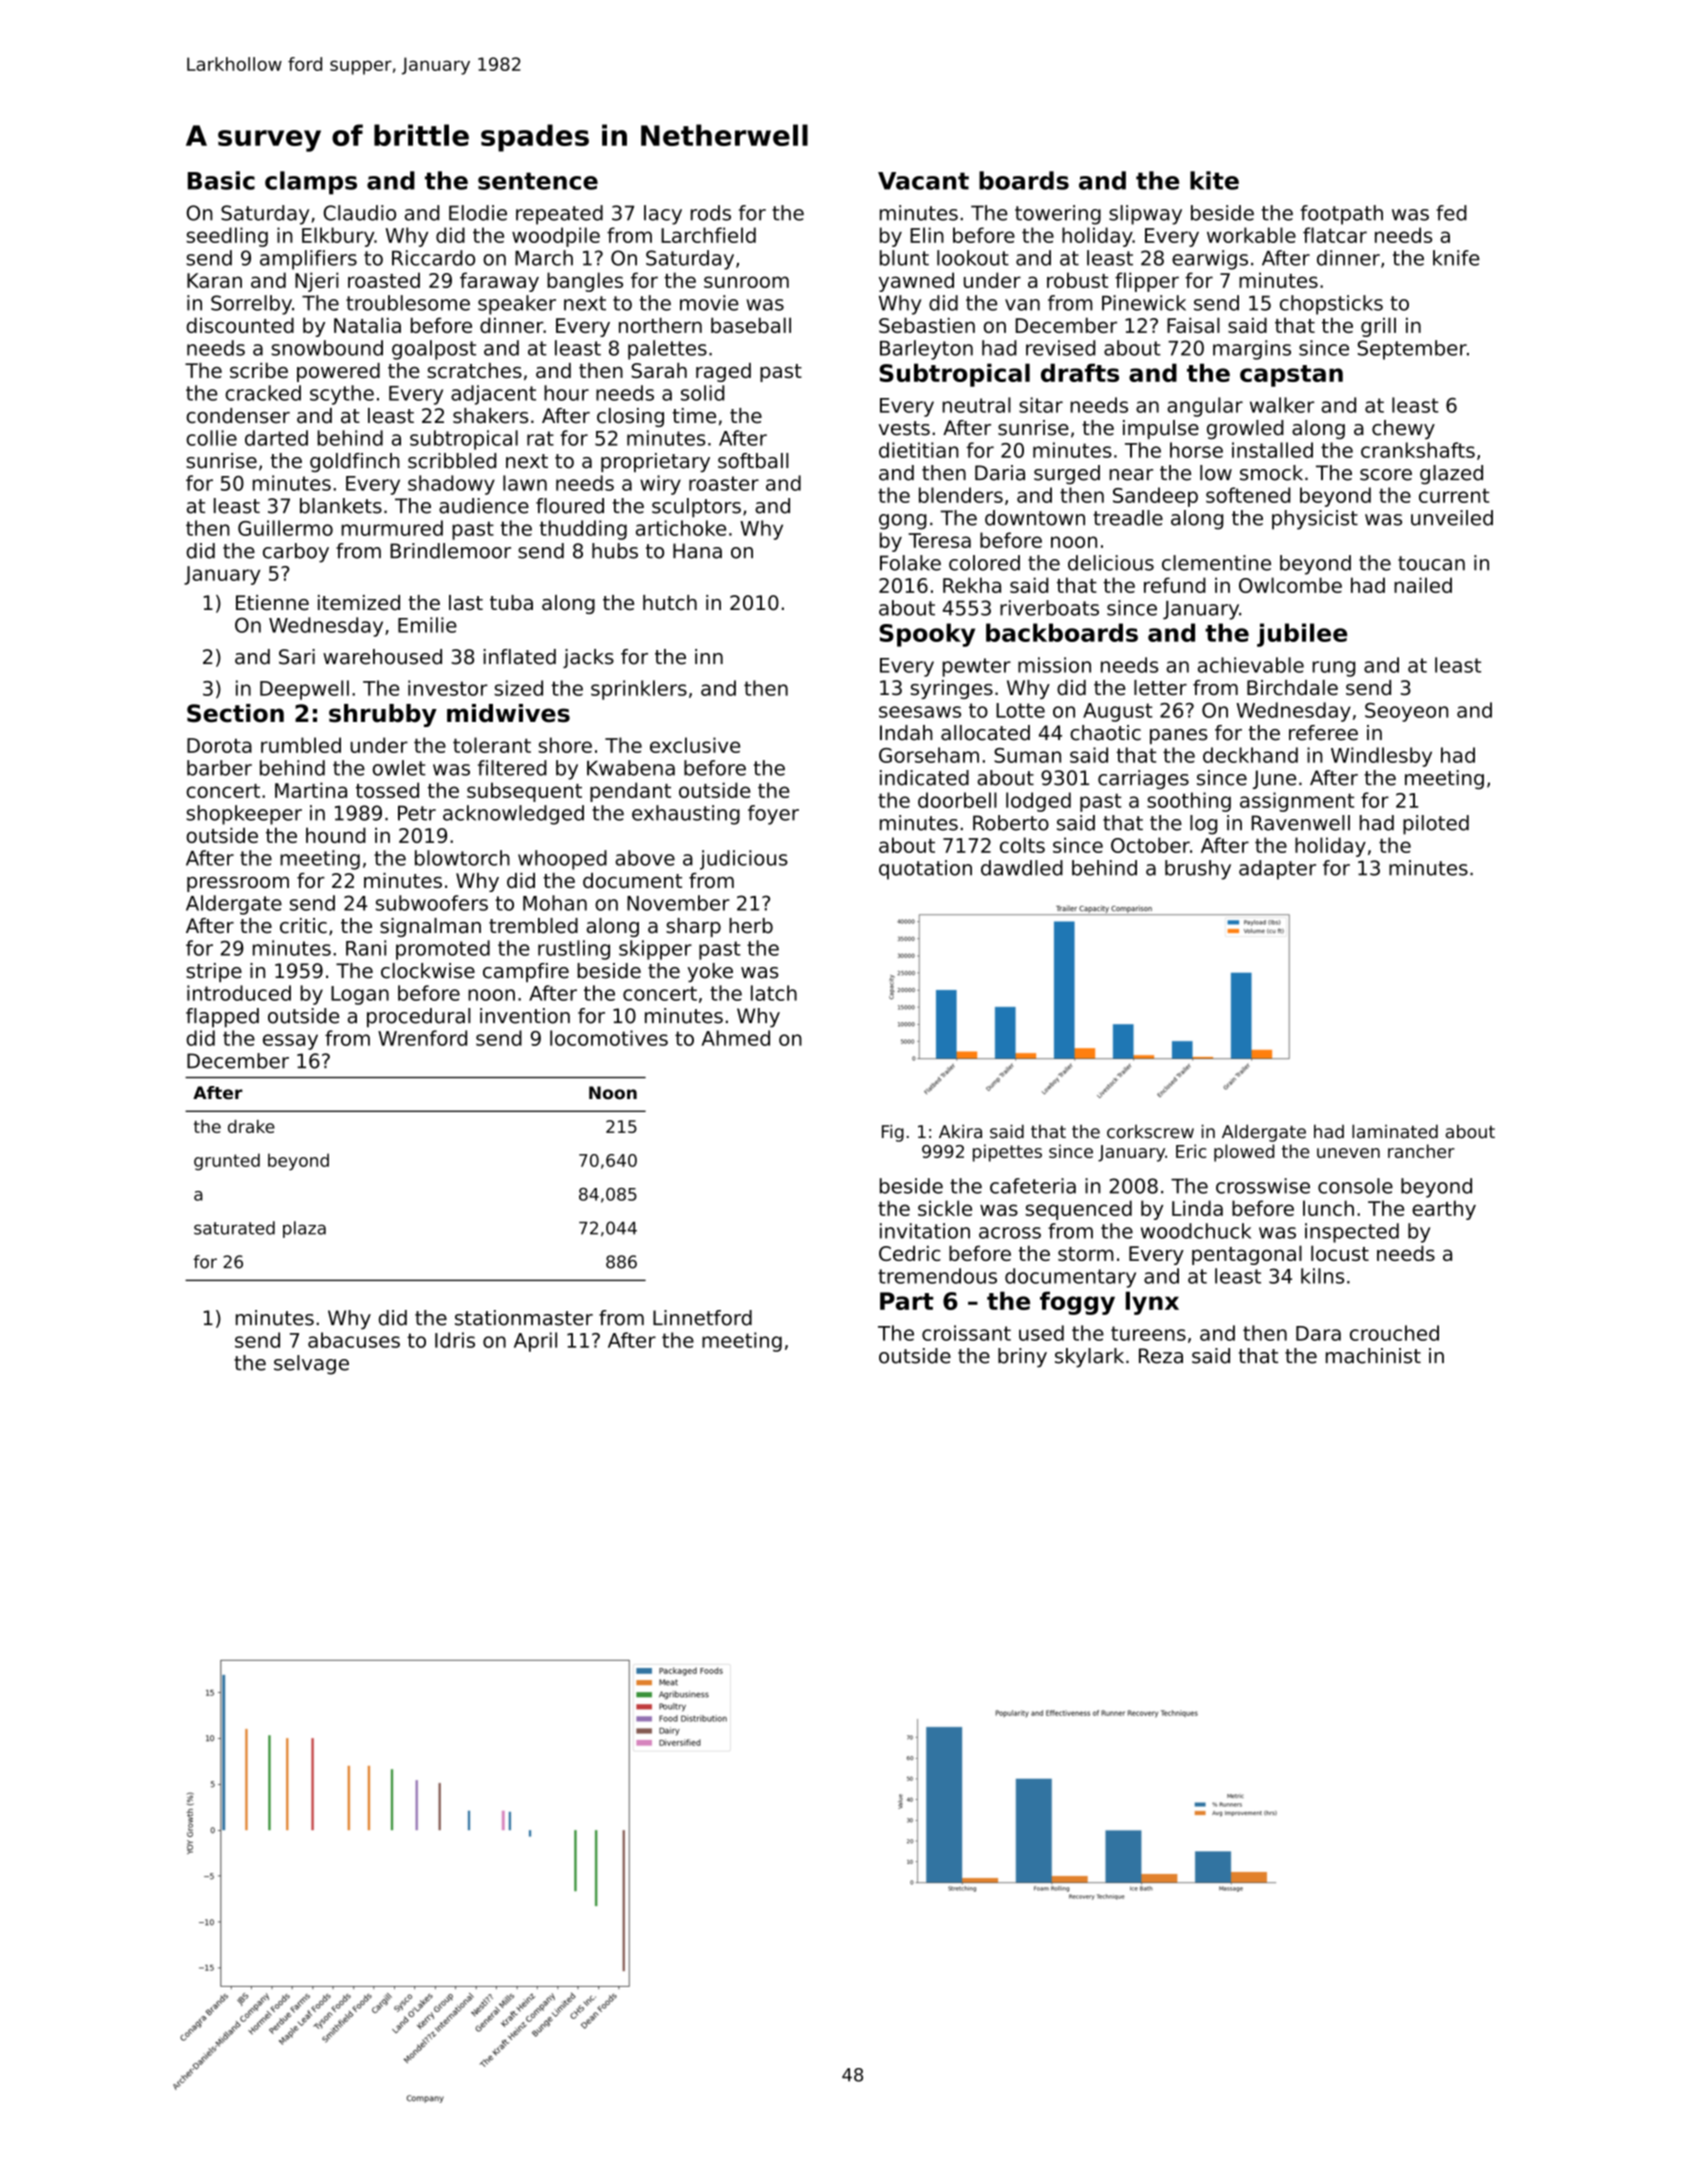  Describe the element at coordinates (939, 540) in the document. I see `Teresa` at that location.
